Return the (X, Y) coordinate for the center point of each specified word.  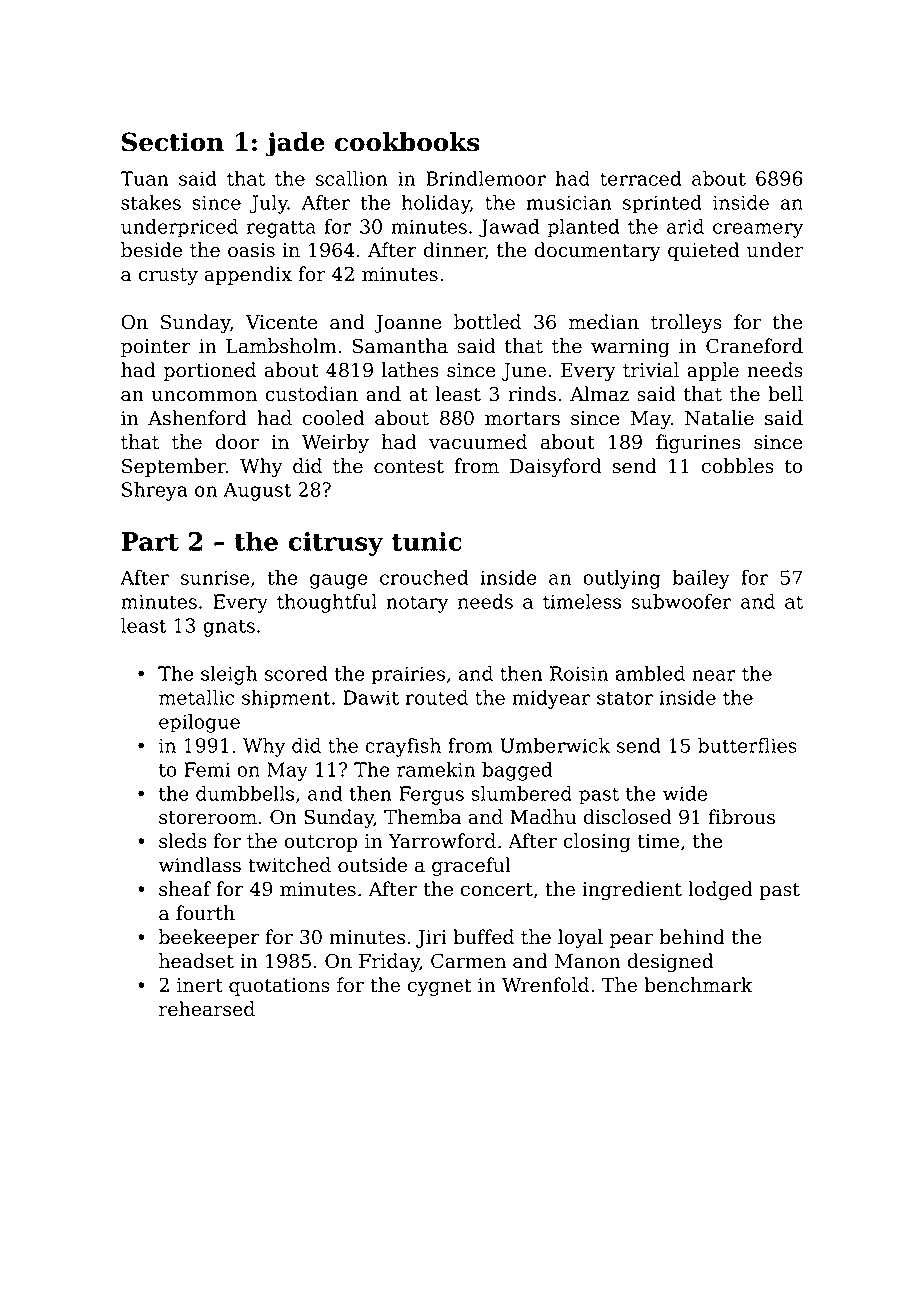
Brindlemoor (486, 178)
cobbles (738, 466)
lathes (410, 370)
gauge (338, 581)
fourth (205, 913)
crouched (424, 577)
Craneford (754, 346)
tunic (426, 541)
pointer (156, 348)
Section (173, 142)
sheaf (185, 889)
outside (372, 865)
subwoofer (682, 601)
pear (631, 941)
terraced (640, 178)
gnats (229, 628)
